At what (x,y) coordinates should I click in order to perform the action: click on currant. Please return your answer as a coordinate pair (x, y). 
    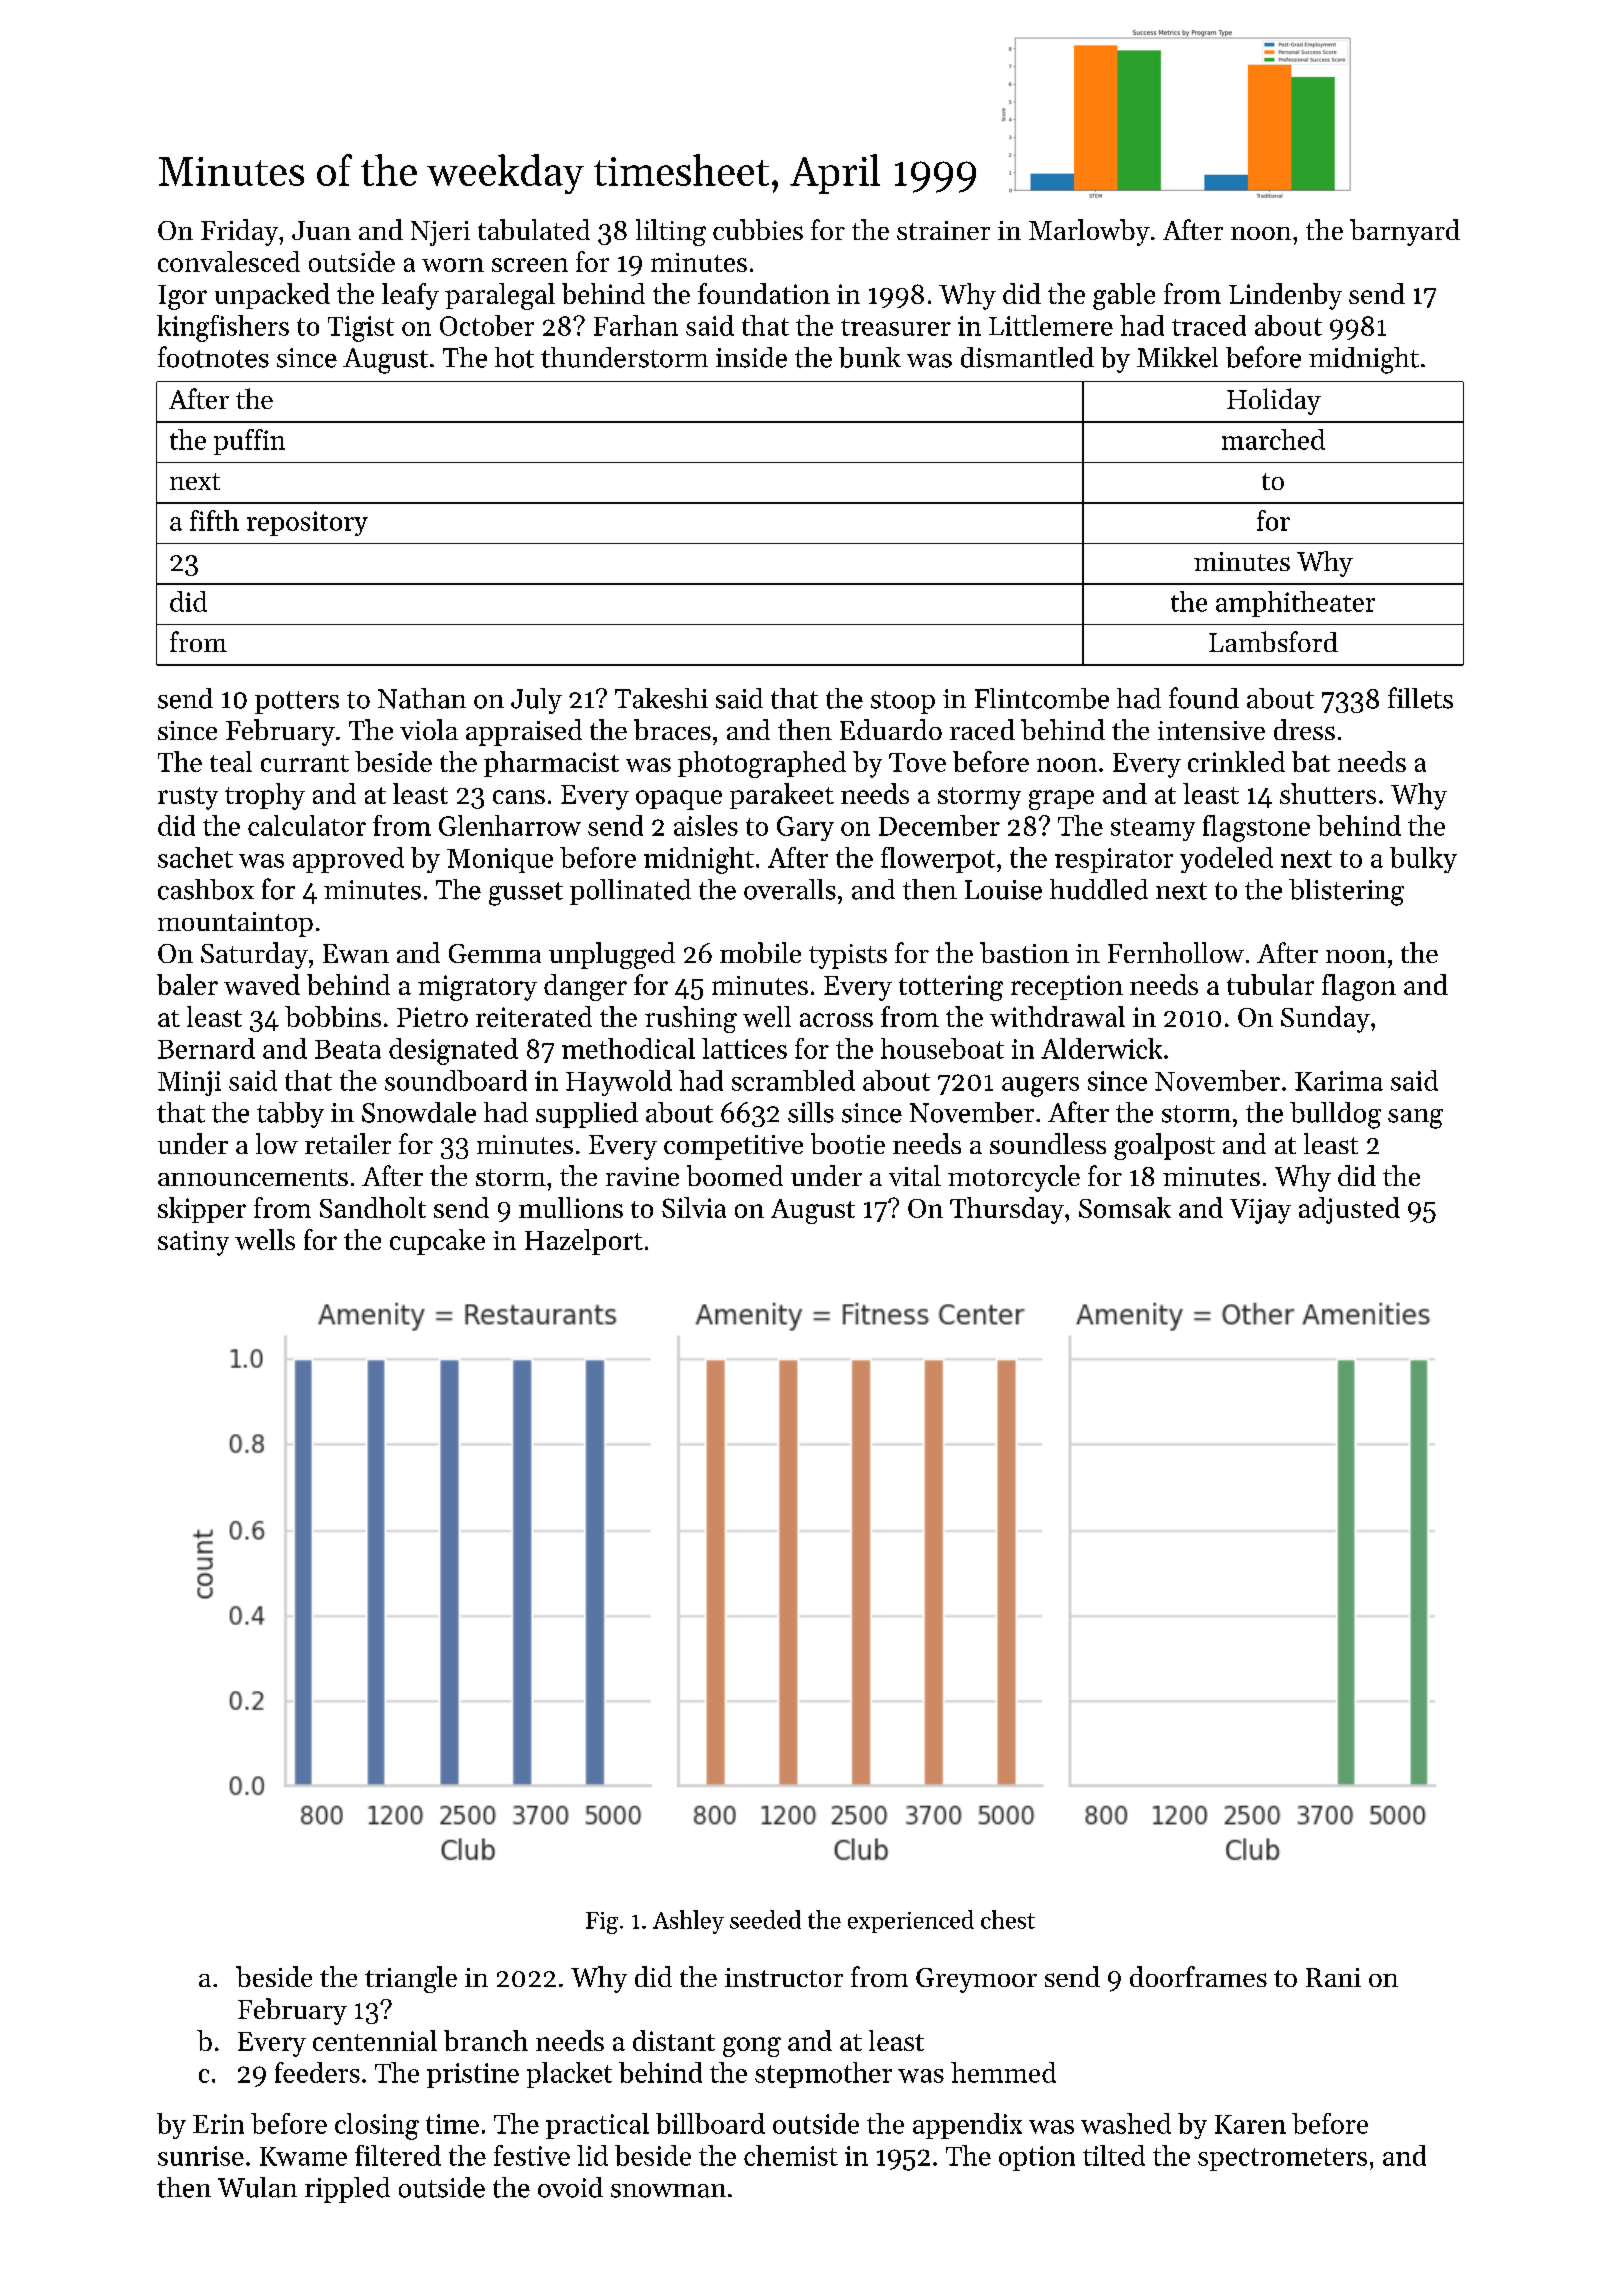
    Looking at the image, I should click on (305, 763).
